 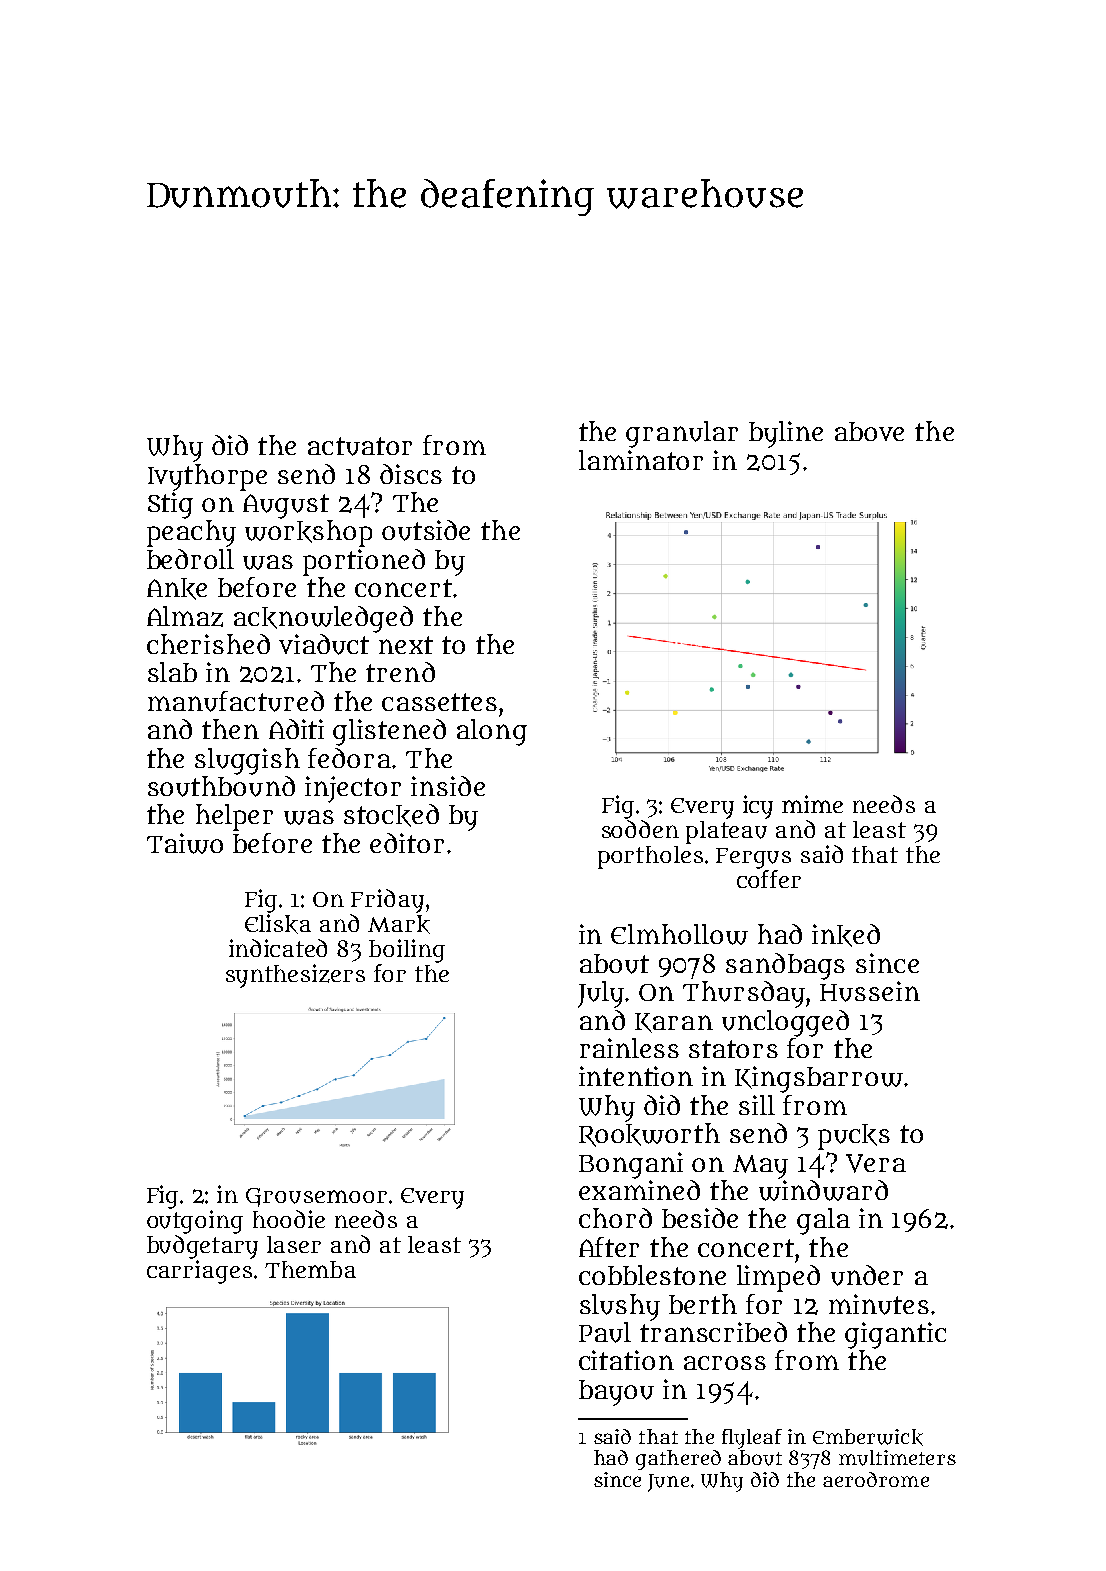 What do you see at coordinates (360, 446) in the screenshot?
I see `actuator` at bounding box center [360, 446].
